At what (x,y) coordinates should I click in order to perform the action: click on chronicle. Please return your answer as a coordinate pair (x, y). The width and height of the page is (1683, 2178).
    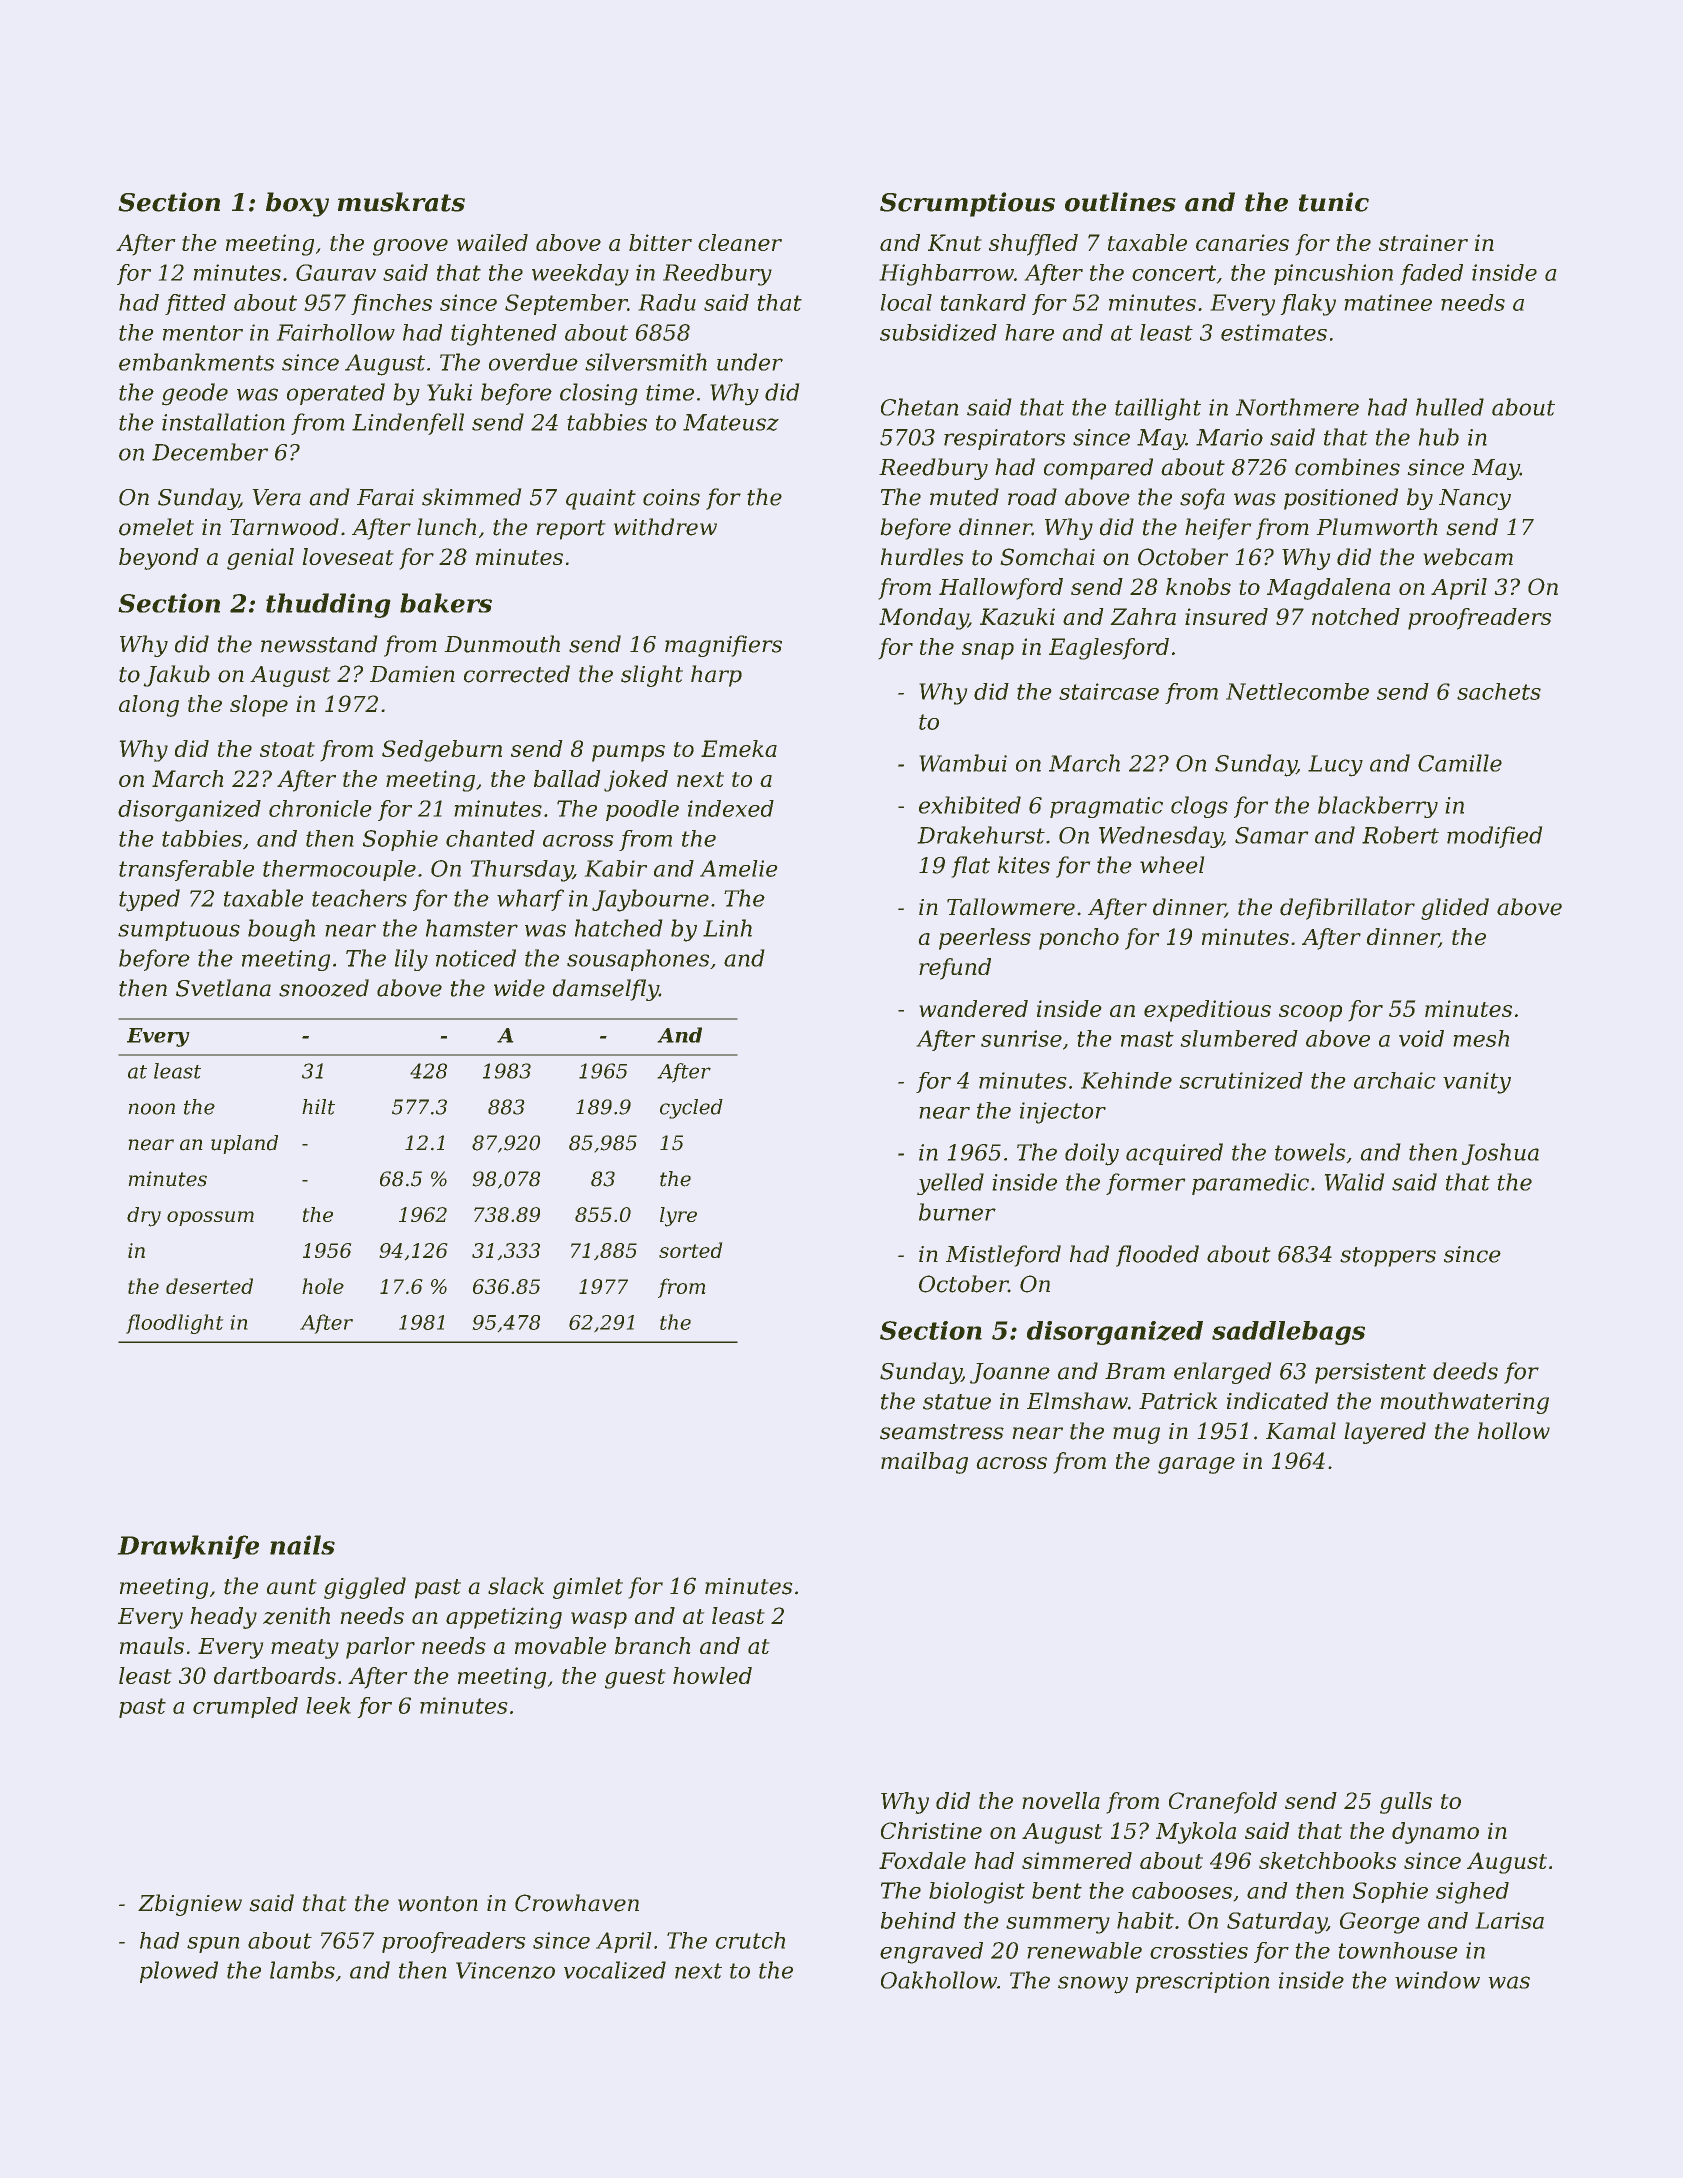
    Looking at the image, I should click on (320, 808).
